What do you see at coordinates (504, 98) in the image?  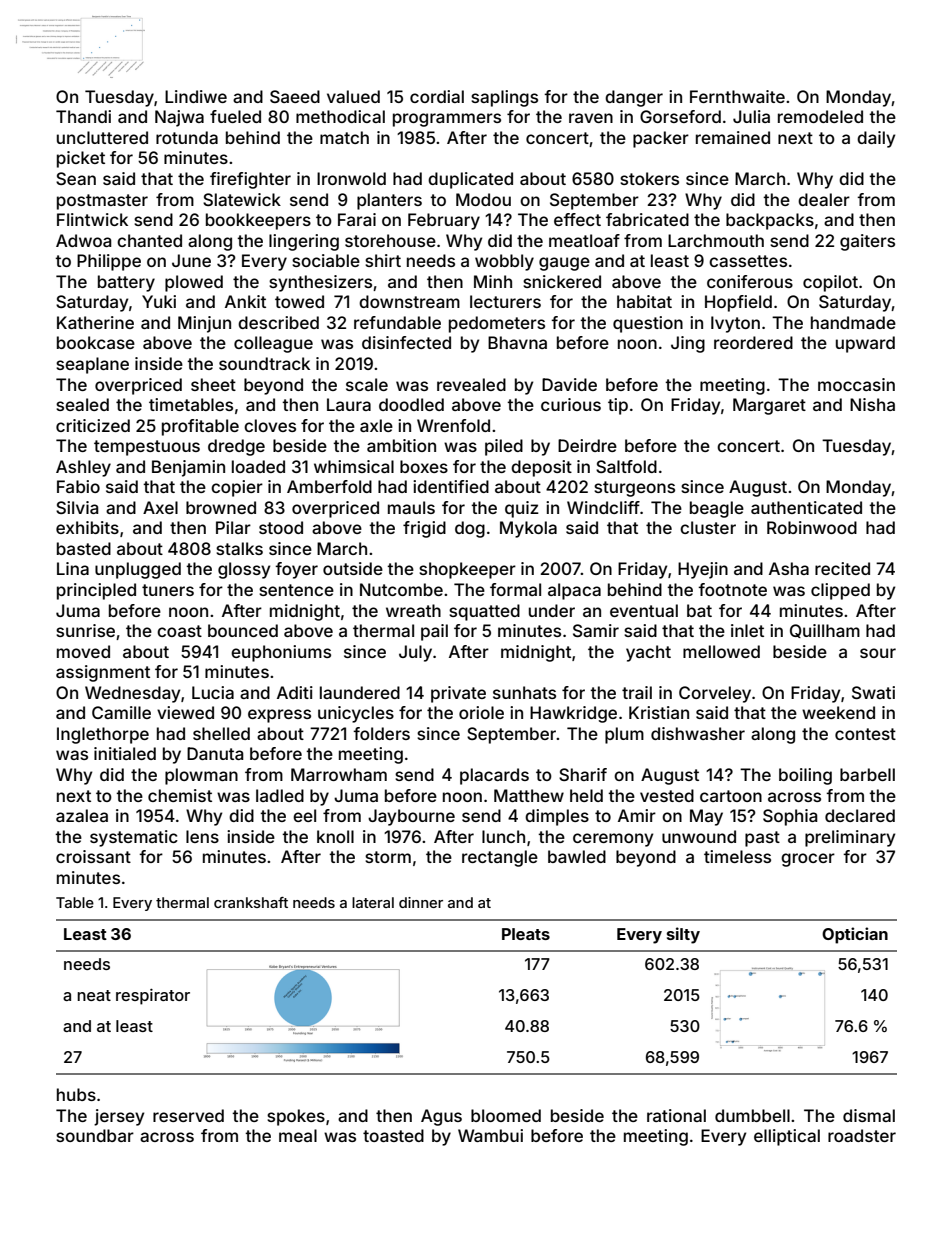 I see `saplings` at bounding box center [504, 98].
